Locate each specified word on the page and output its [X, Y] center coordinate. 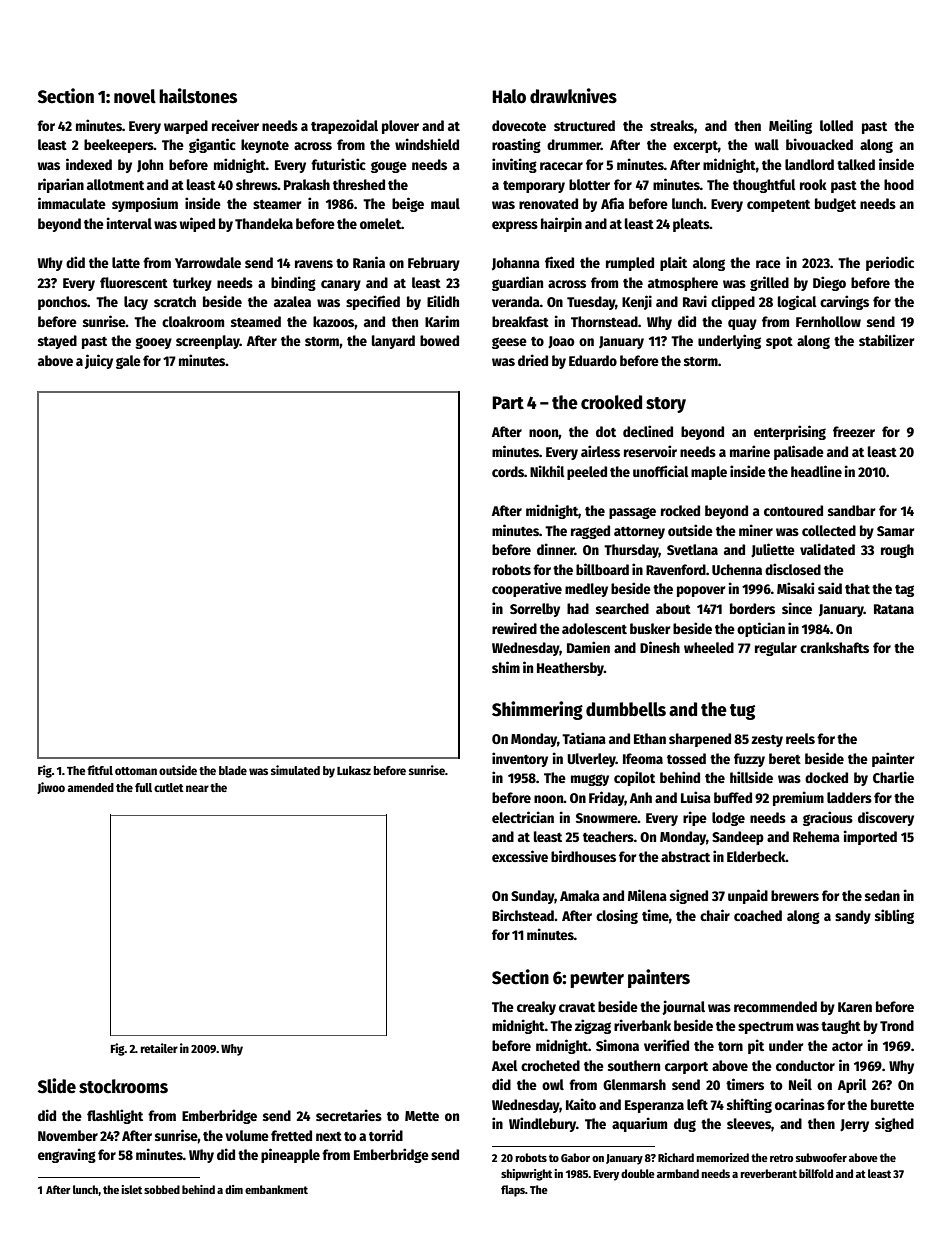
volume [247, 1135]
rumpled [630, 264]
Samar [895, 531]
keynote [265, 146]
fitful [100, 770]
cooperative [527, 589]
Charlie [893, 777]
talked [856, 164]
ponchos [62, 303]
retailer [159, 1048]
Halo [509, 96]
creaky [536, 1008]
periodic [890, 263]
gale [128, 362]
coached [758, 915]
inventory [520, 759]
